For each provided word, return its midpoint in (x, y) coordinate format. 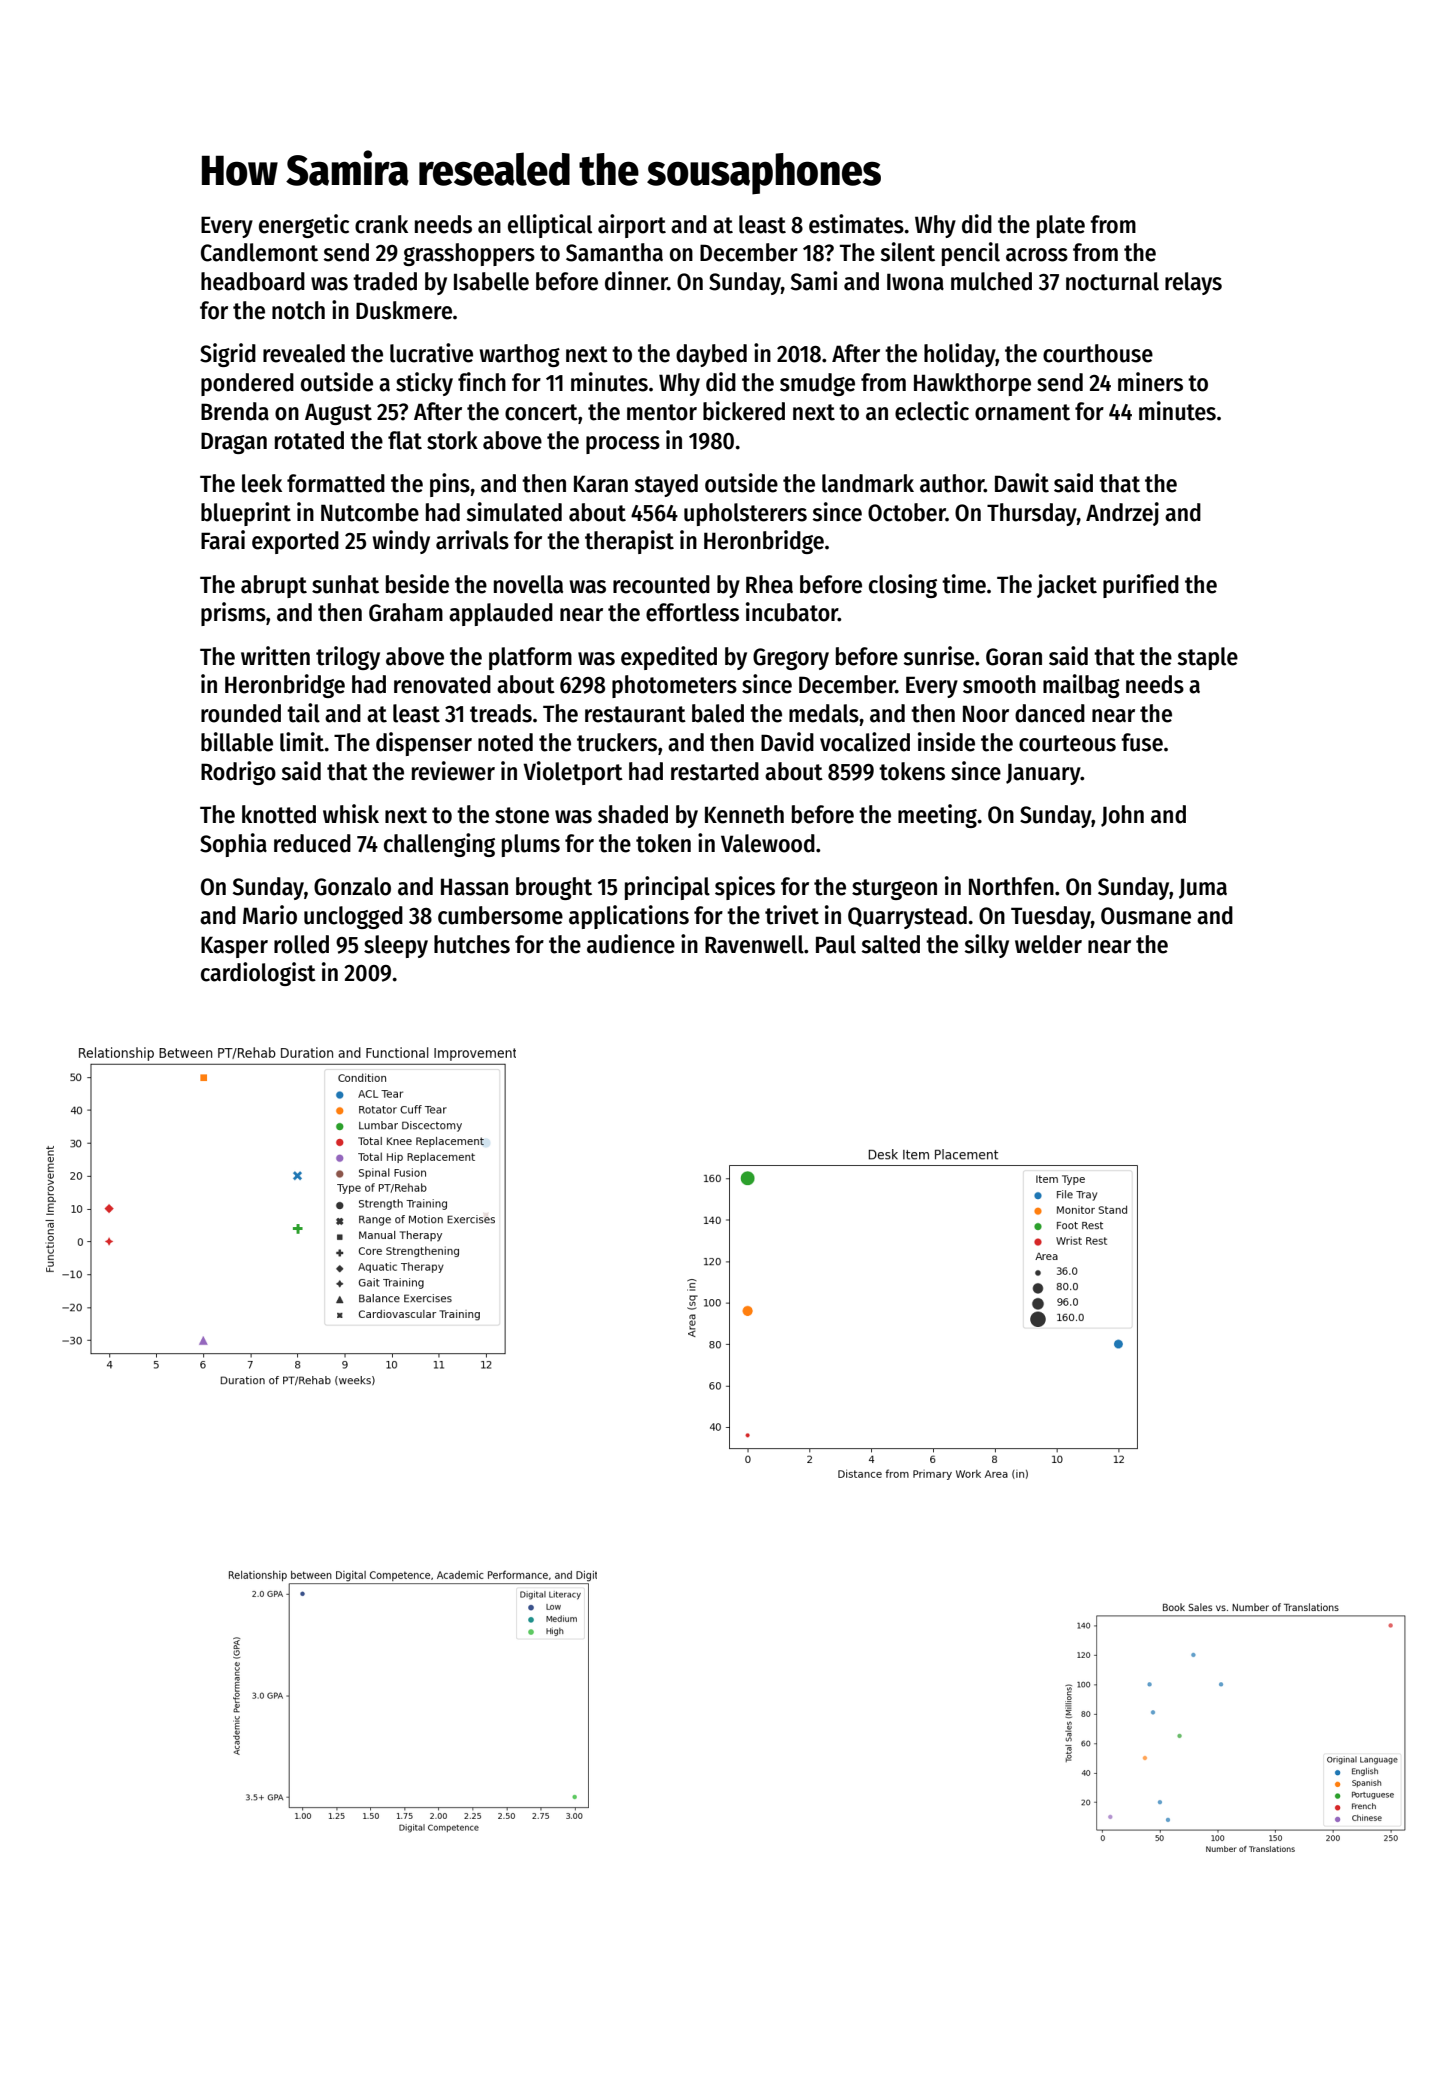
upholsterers (745, 514)
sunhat (345, 584)
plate (1061, 226)
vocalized (865, 742)
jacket (1067, 586)
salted (890, 944)
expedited (669, 658)
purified (1141, 586)
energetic (304, 226)
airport (632, 226)
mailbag (1081, 686)
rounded (241, 713)
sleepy (396, 946)
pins (450, 485)
